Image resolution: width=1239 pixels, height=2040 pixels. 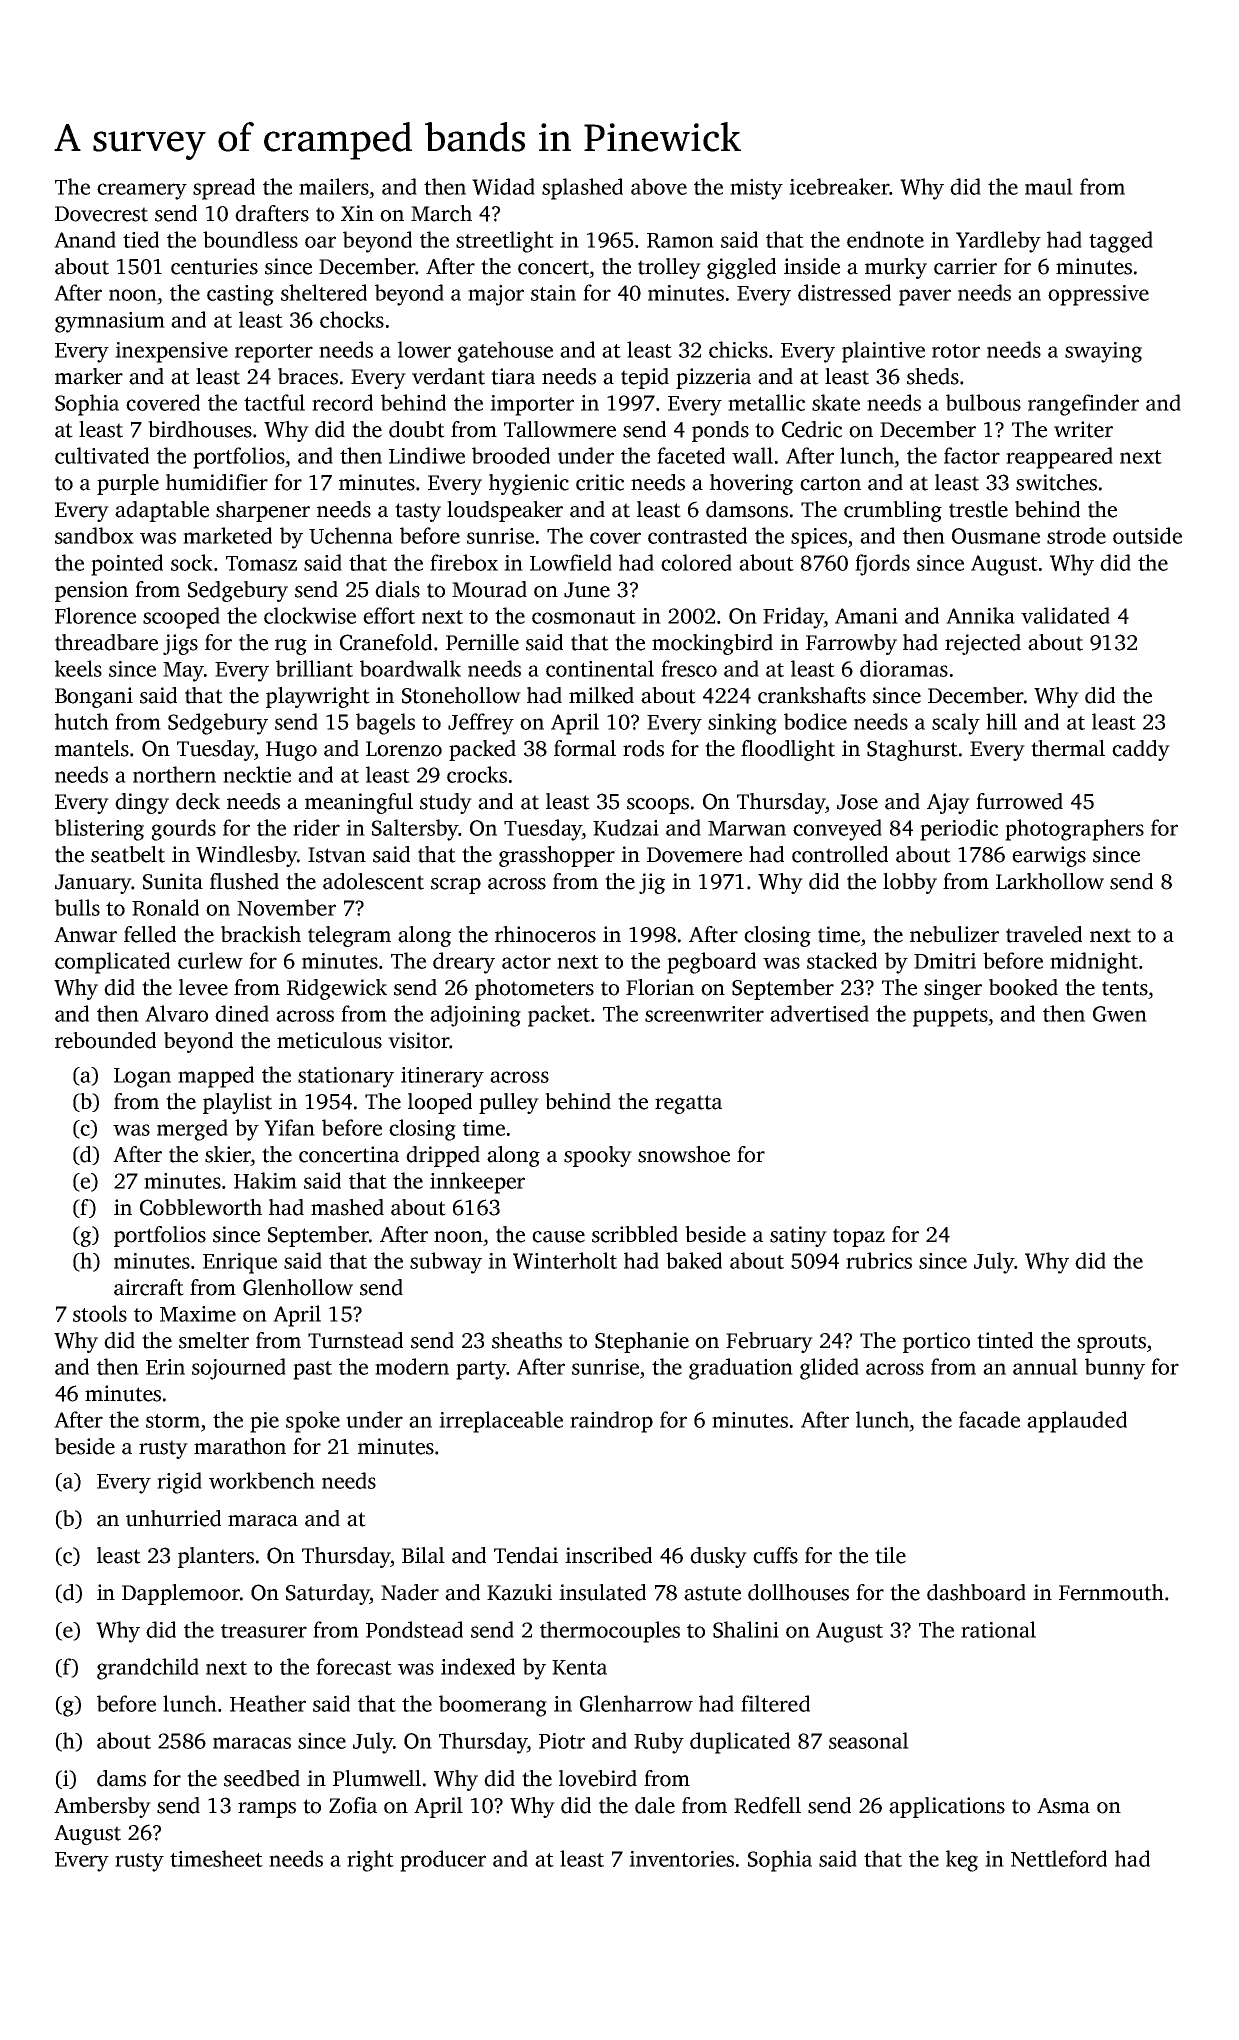 I want to click on bunny, so click(x=1115, y=1369).
